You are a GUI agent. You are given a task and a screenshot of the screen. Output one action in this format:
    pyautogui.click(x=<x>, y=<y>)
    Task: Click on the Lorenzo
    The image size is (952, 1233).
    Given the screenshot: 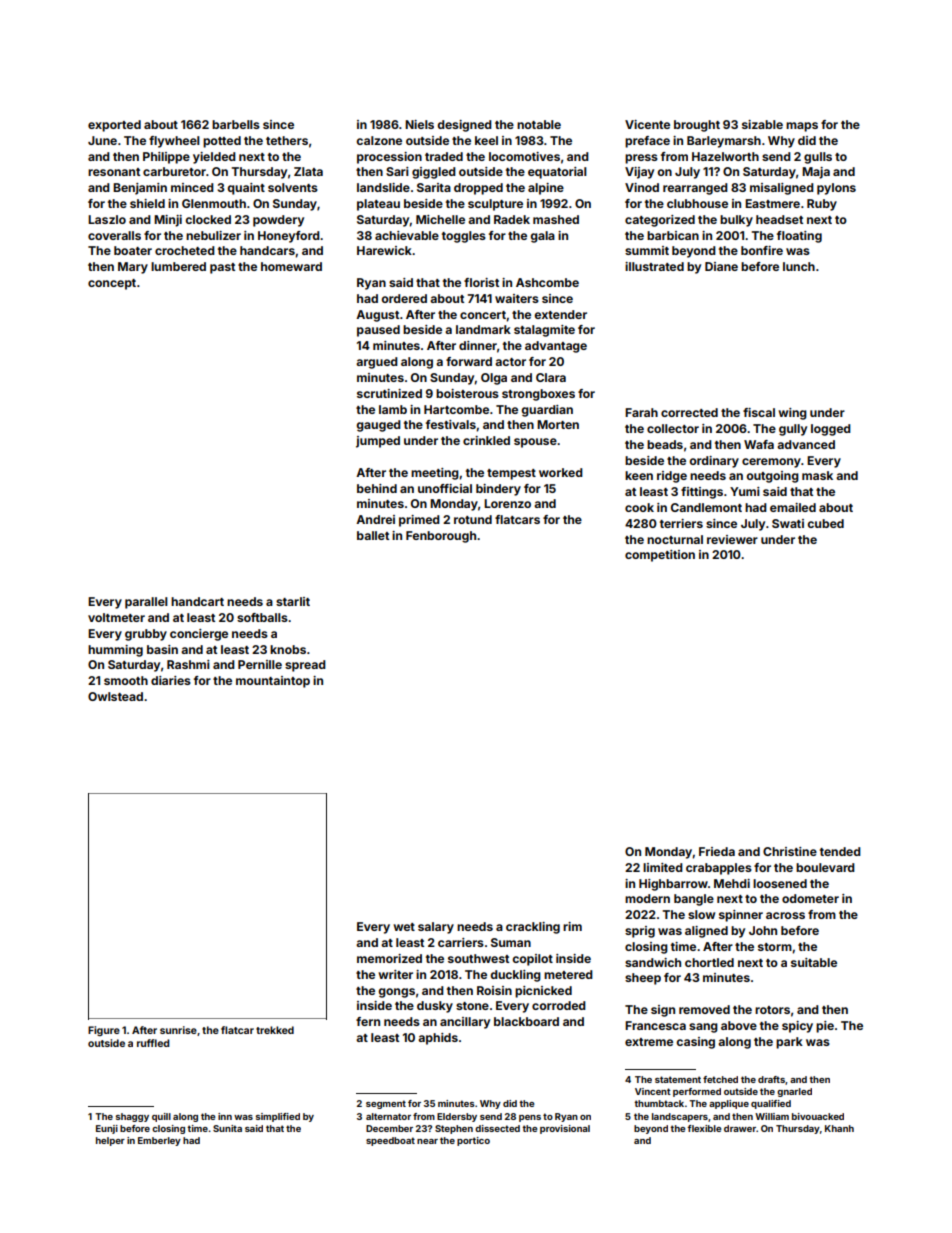 What is the action you would take?
    pyautogui.click(x=507, y=503)
